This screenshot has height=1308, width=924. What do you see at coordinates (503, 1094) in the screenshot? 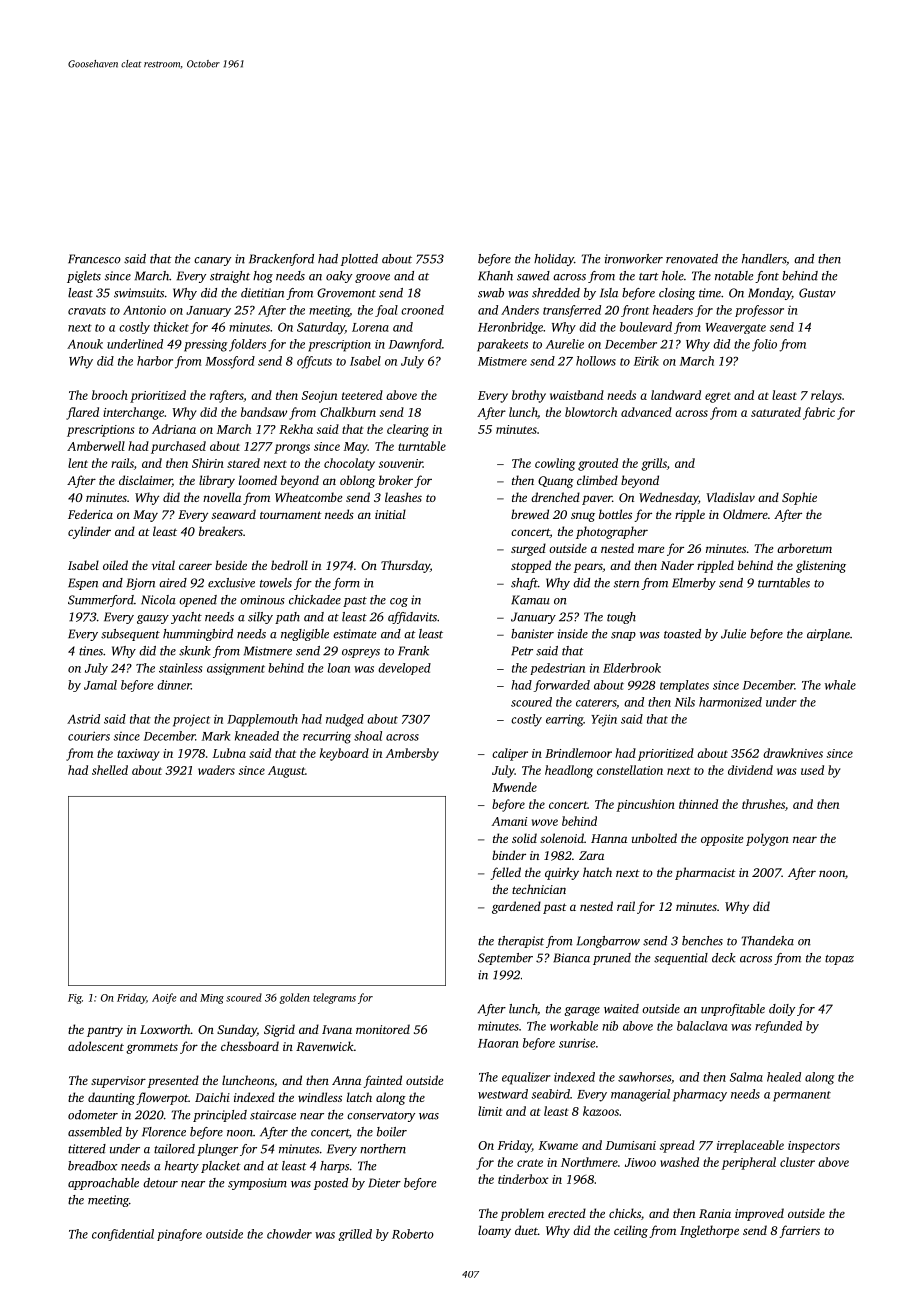
I see `westward` at bounding box center [503, 1094].
